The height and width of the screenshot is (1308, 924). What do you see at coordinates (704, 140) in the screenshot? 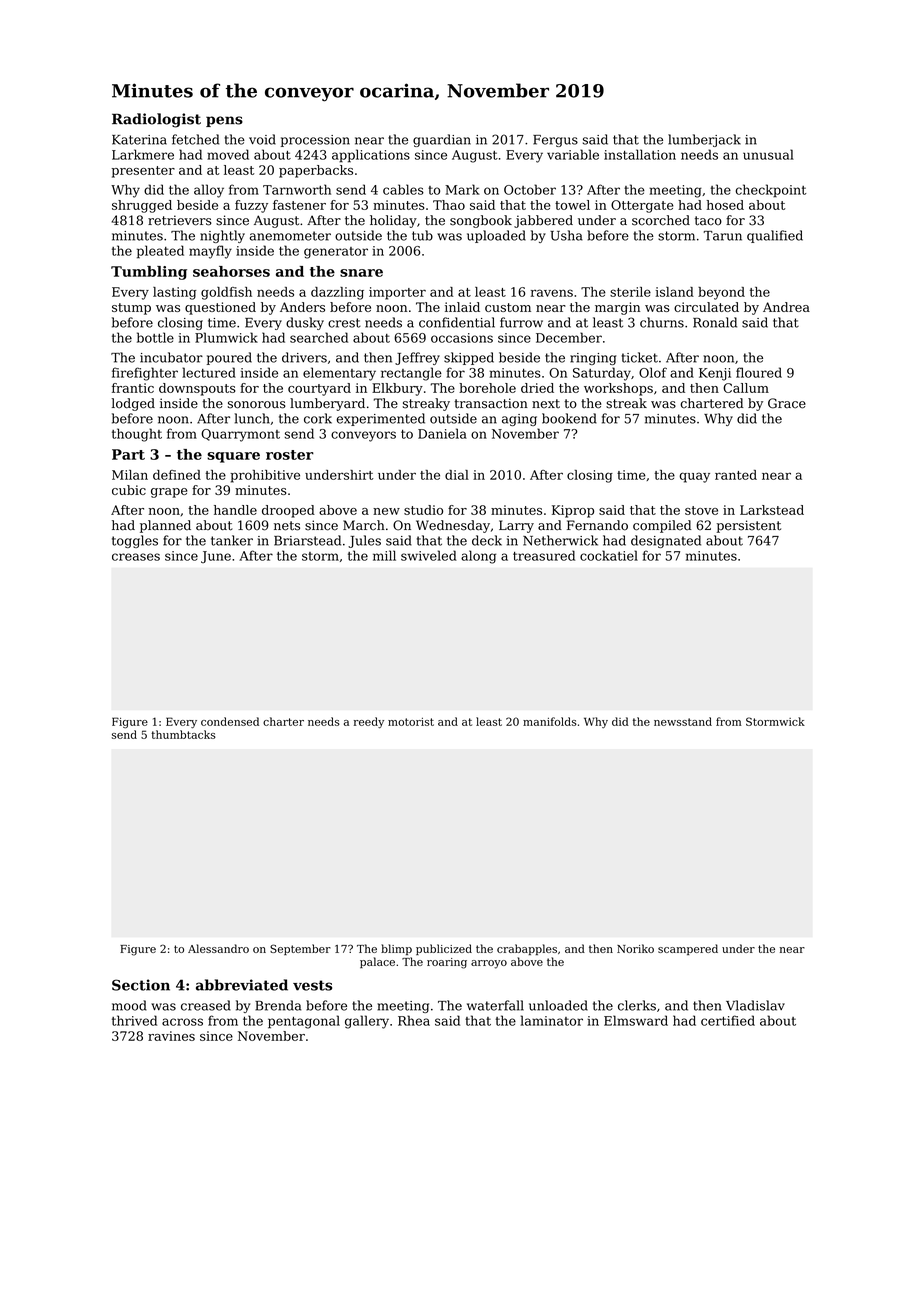
I see `lumberjack` at bounding box center [704, 140].
